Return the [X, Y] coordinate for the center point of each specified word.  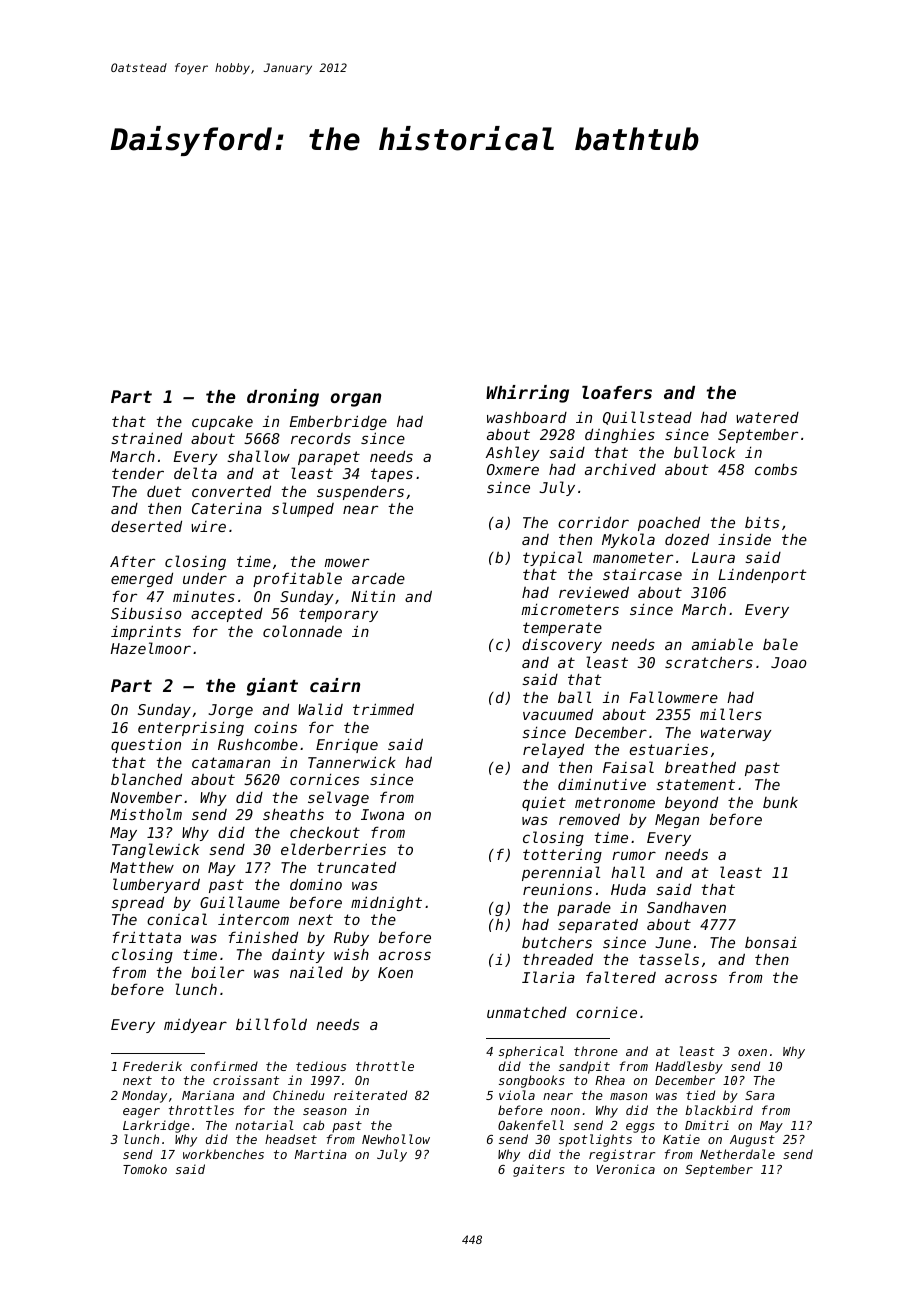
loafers [617, 392]
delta [195, 473]
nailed [316, 972]
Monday [144, 1096]
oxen [752, 1052]
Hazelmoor [151, 648]
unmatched [527, 1012]
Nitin [373, 596]
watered [767, 417]
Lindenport [762, 576]
